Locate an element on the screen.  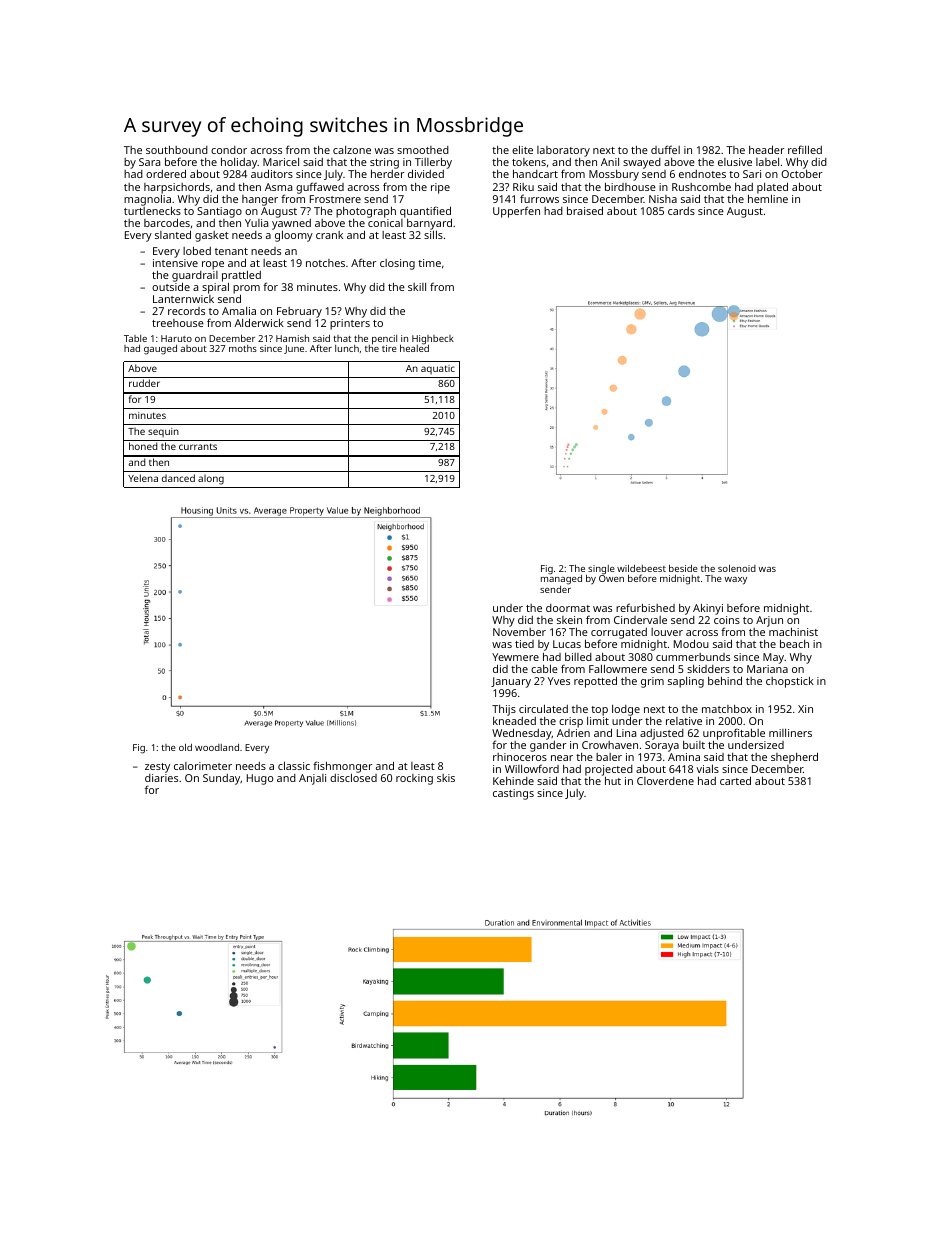
diaries is located at coordinates (161, 778).
